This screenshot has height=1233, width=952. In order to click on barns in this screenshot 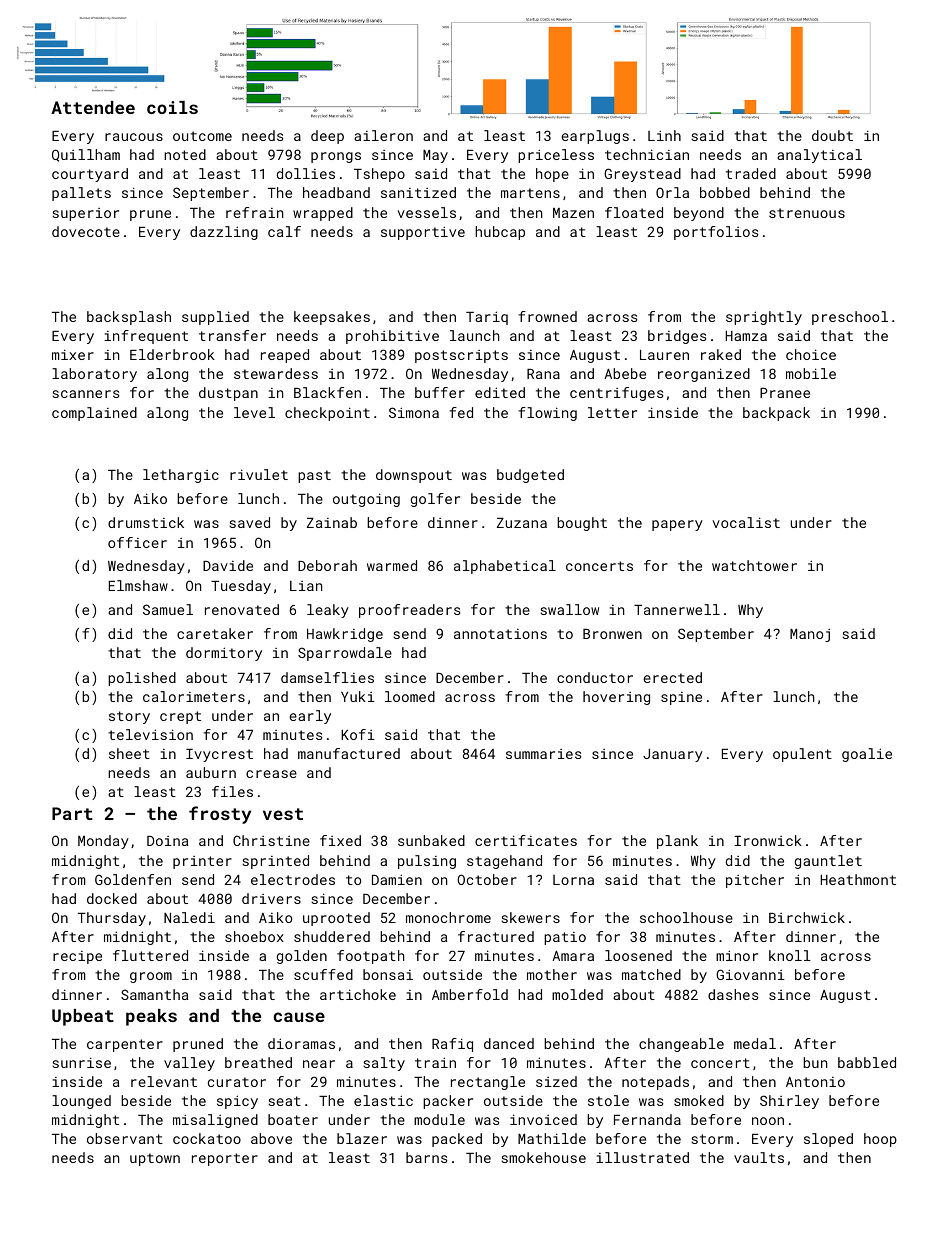, I will do `click(426, 1157)`.
